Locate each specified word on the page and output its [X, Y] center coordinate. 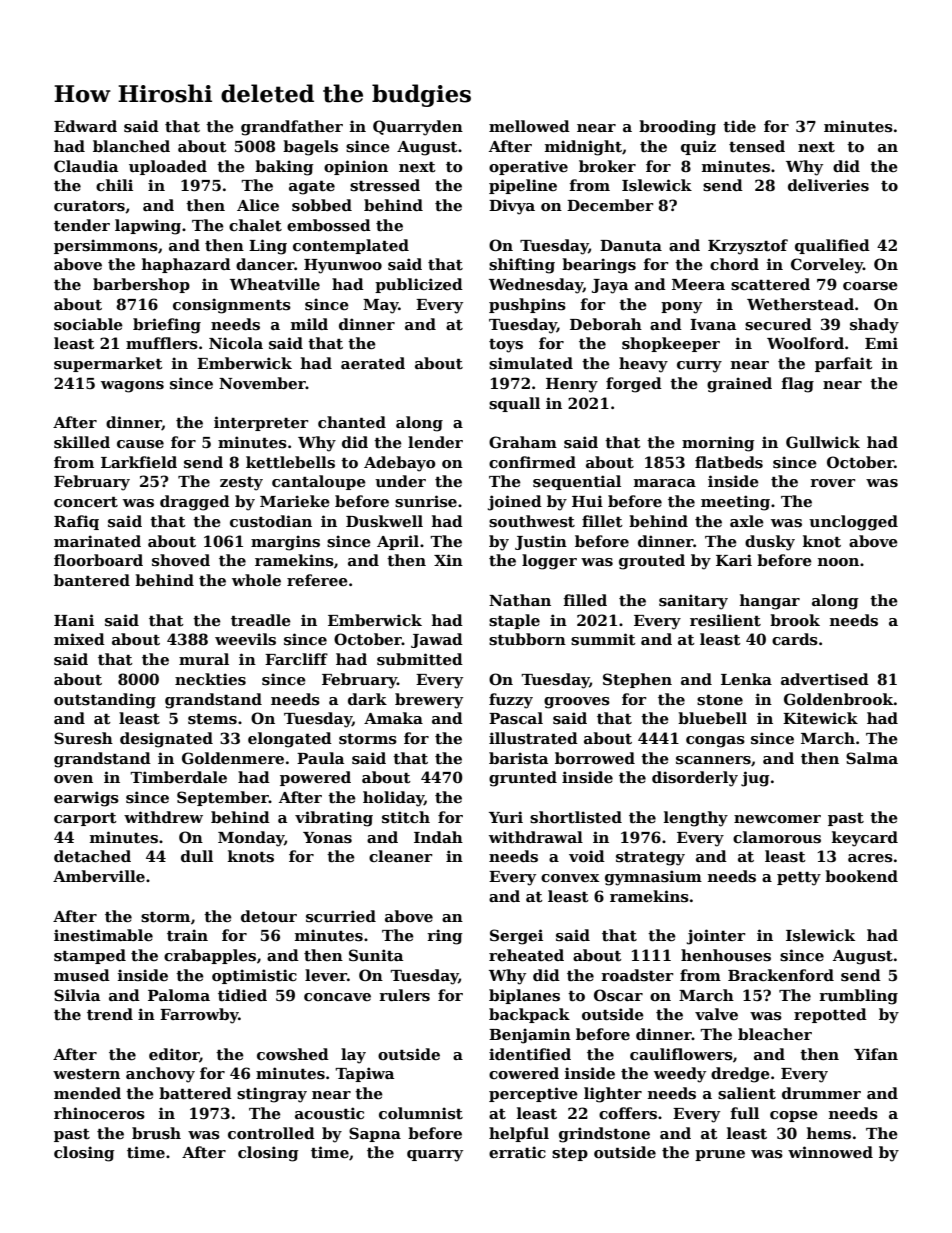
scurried [341, 916]
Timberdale [178, 777]
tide [739, 126]
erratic [517, 1152]
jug [755, 779]
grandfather [292, 128]
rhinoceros [99, 1113]
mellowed [529, 126]
